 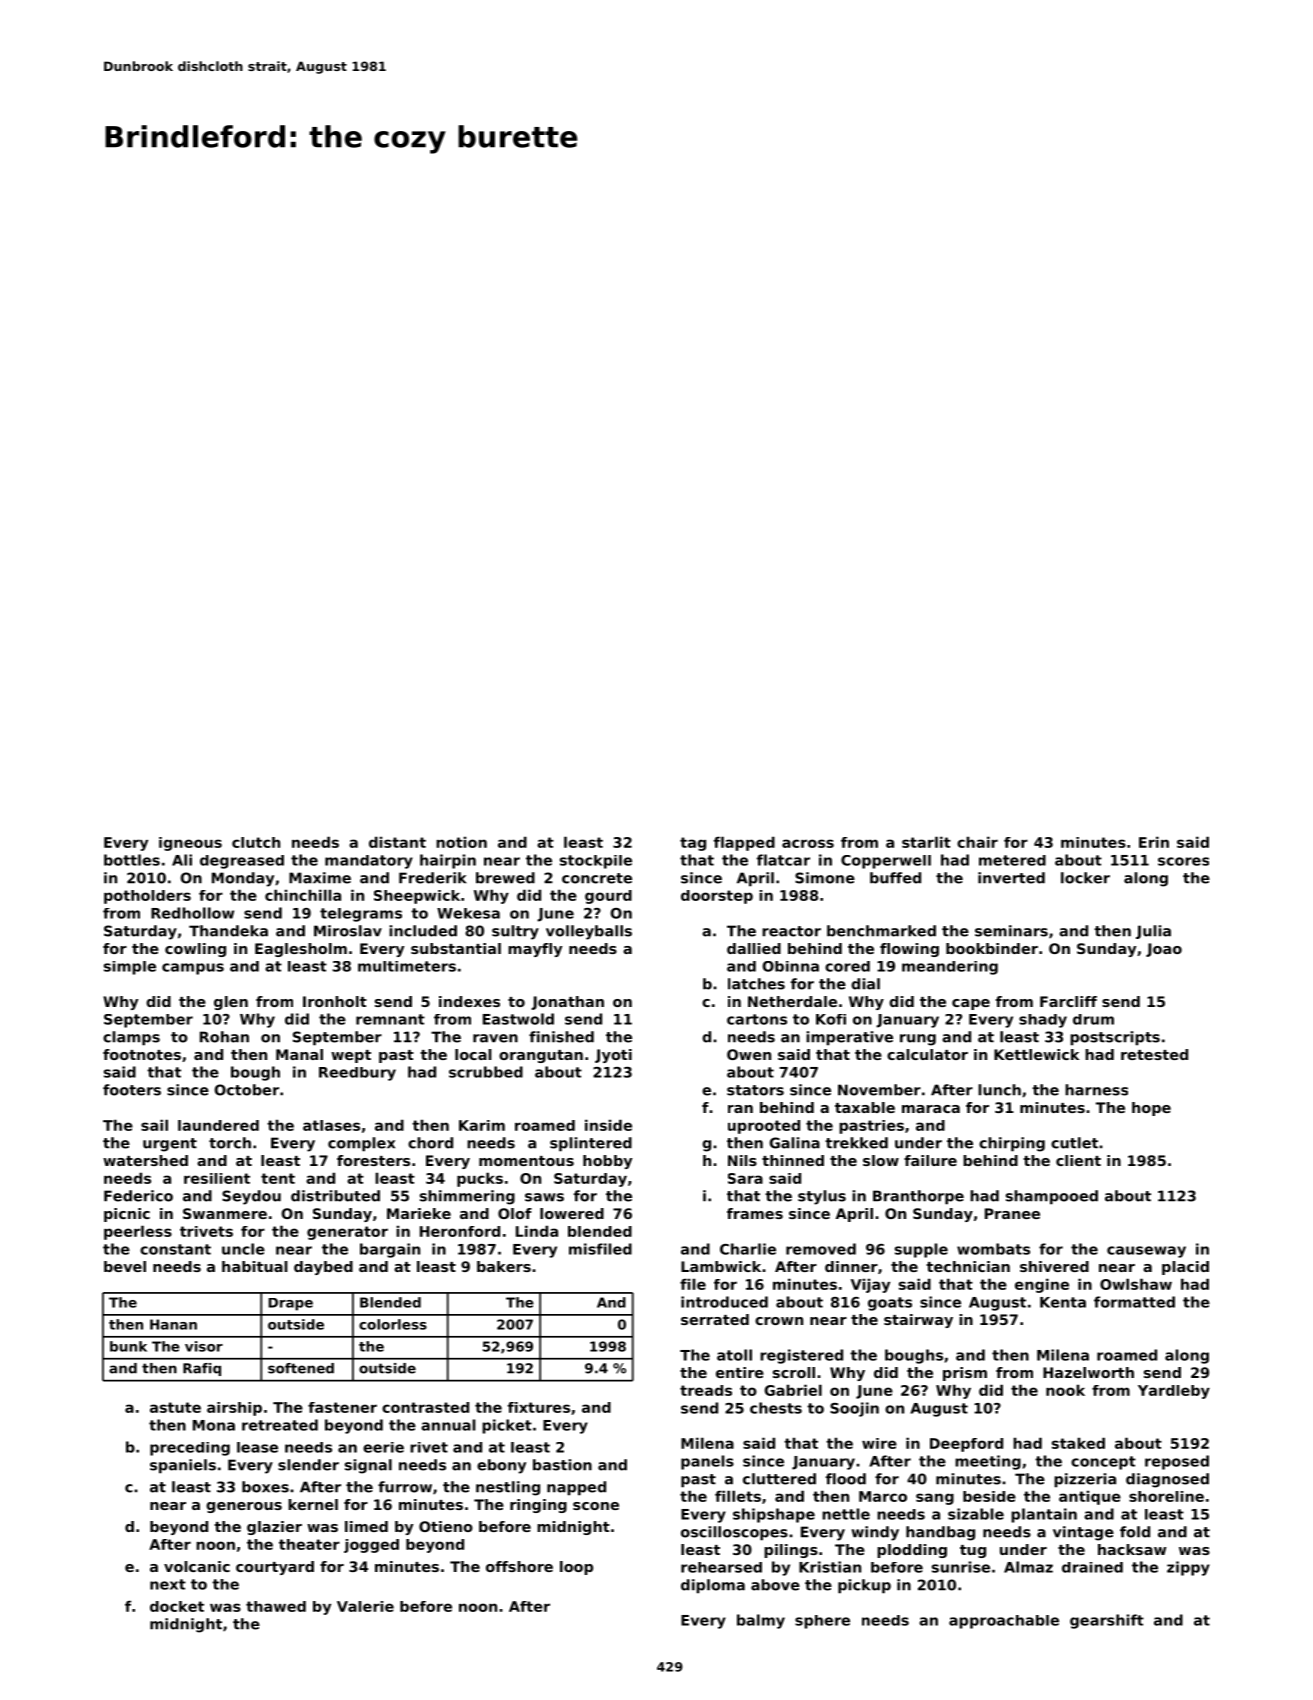 I want to click on vintage, so click(x=1083, y=1533).
